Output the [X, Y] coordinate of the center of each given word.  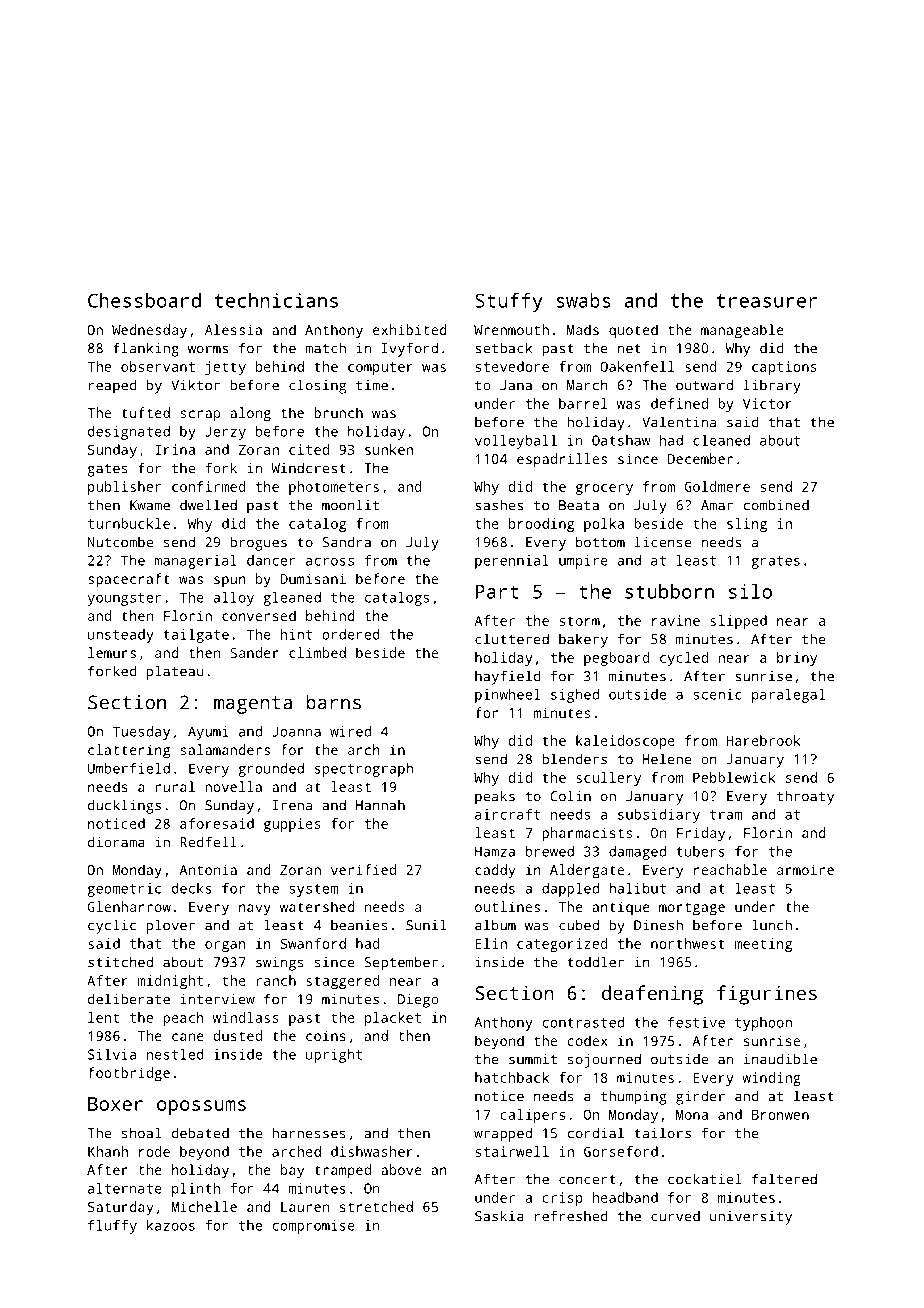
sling [747, 525]
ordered [351, 634]
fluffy [112, 1227]
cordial [595, 1133]
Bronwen [780, 1115]
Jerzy [225, 433]
